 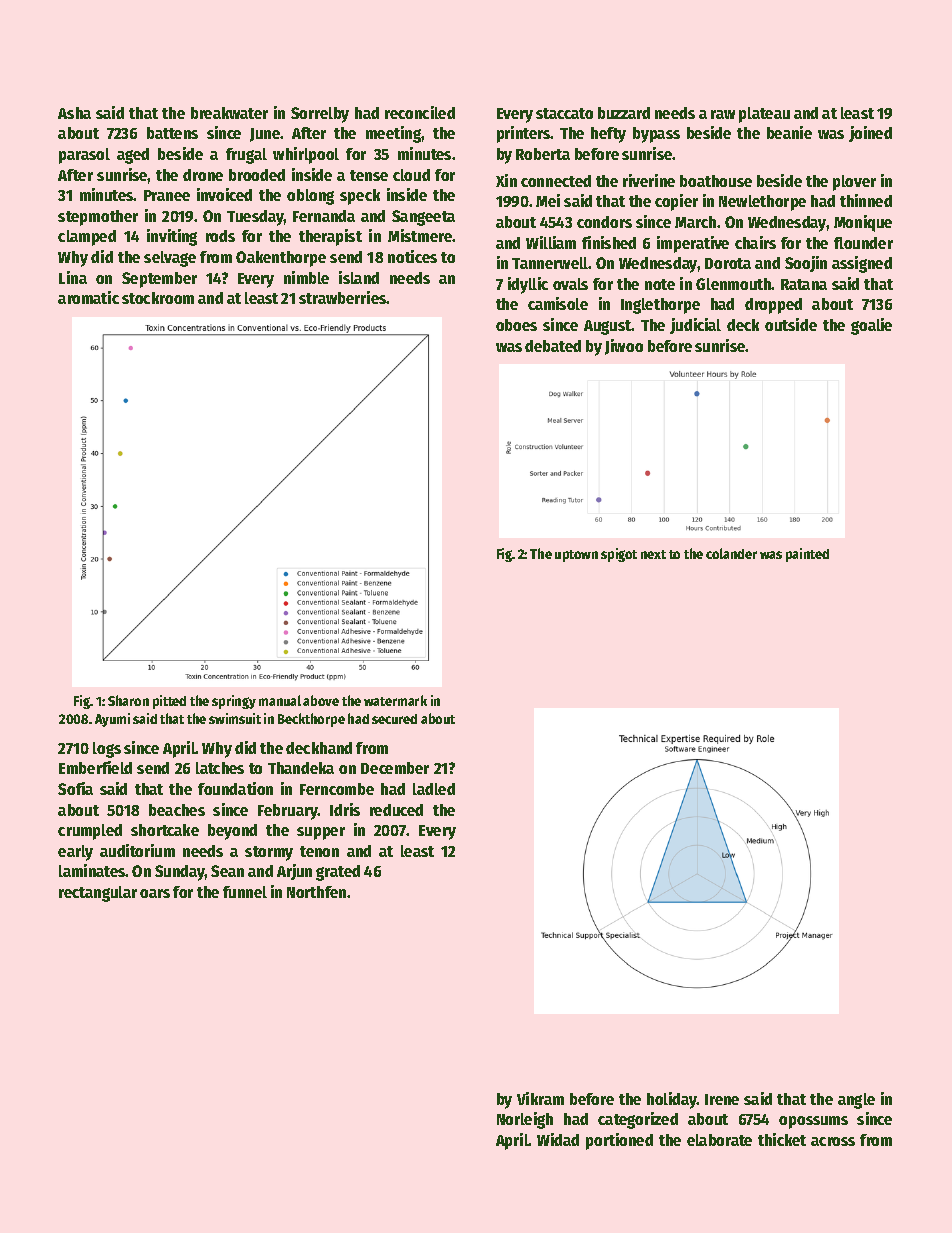 I want to click on debated, so click(x=553, y=346).
